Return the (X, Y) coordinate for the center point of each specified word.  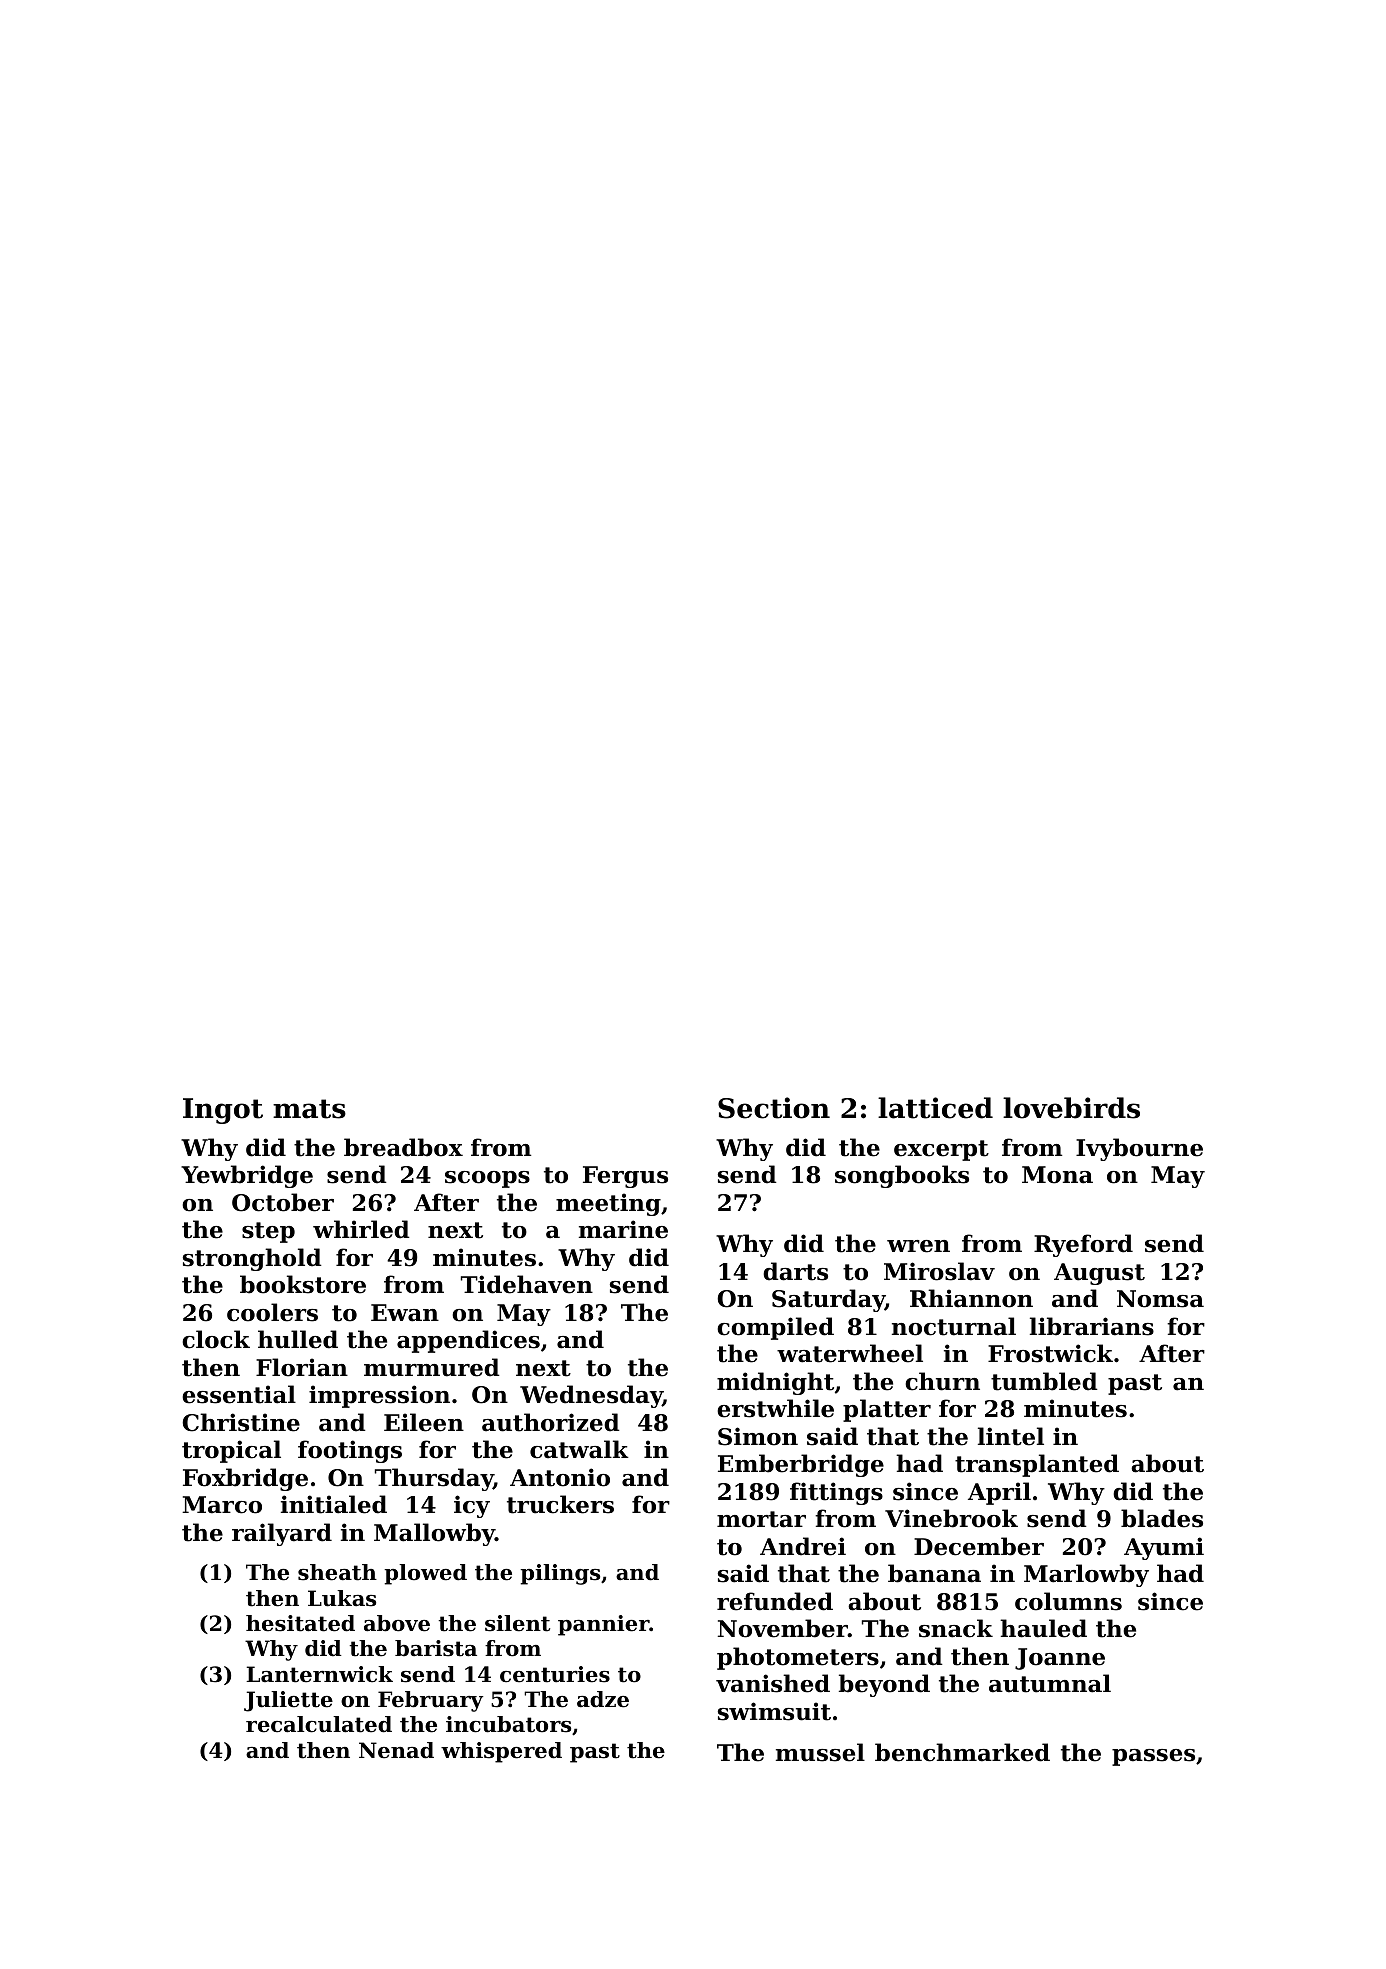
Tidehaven (527, 1284)
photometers (798, 1658)
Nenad (396, 1750)
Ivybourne (1139, 1149)
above (397, 1623)
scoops (487, 1179)
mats (309, 1109)
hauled (1043, 1628)
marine (623, 1229)
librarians (1092, 1326)
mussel (820, 1752)
